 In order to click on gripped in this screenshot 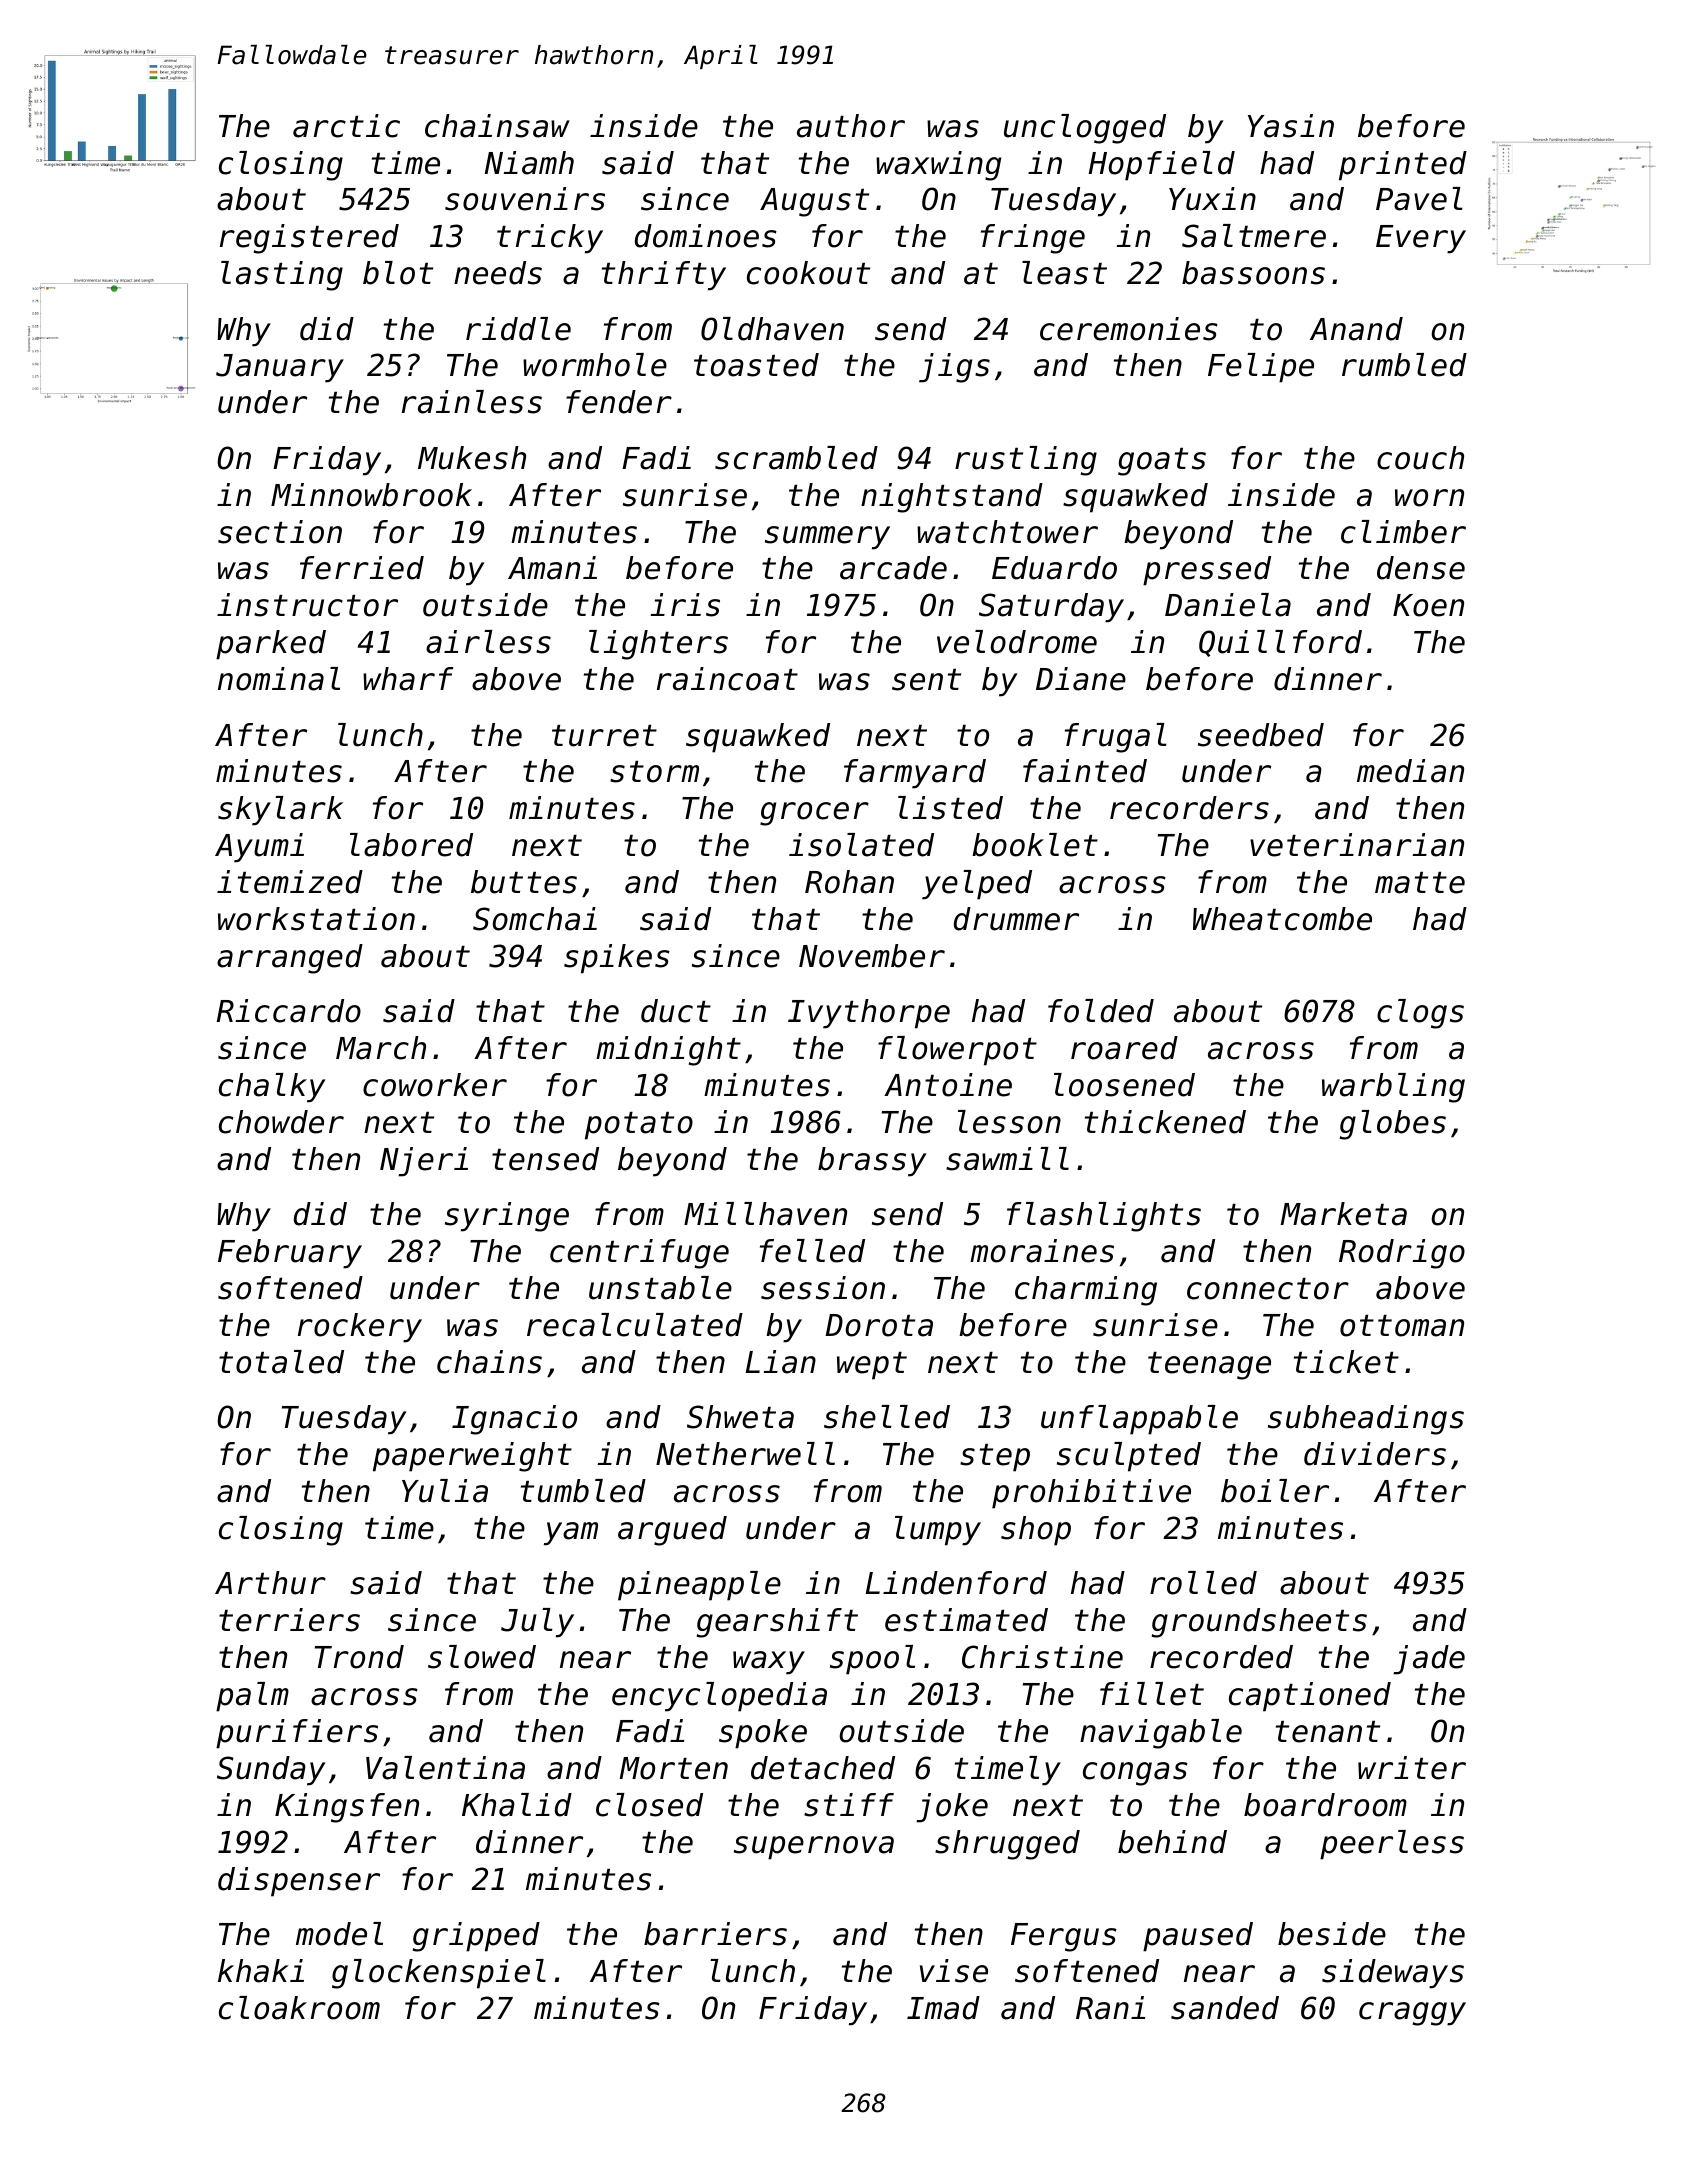, I will do `click(476, 1937)`.
